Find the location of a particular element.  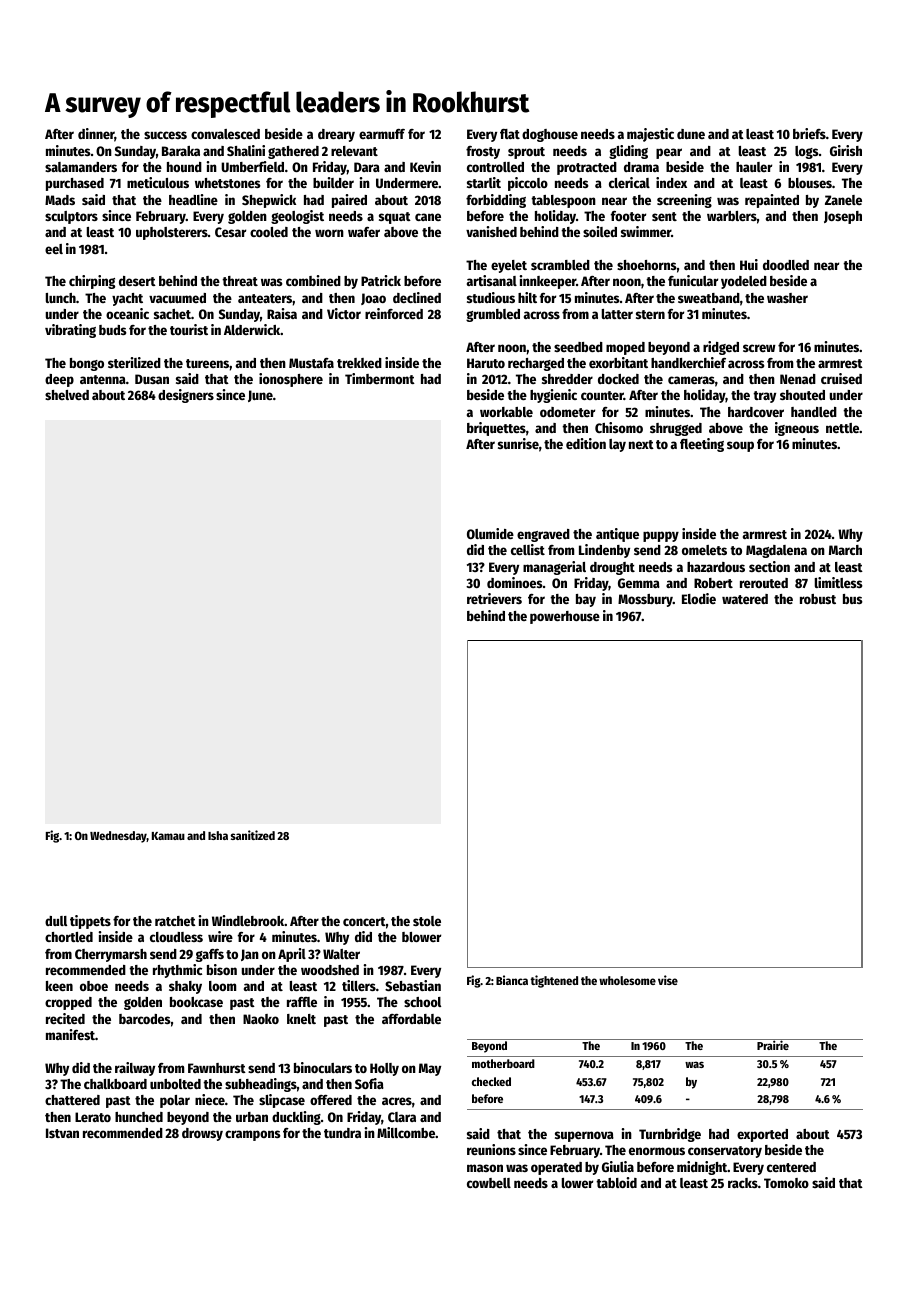

doodled is located at coordinates (786, 265).
